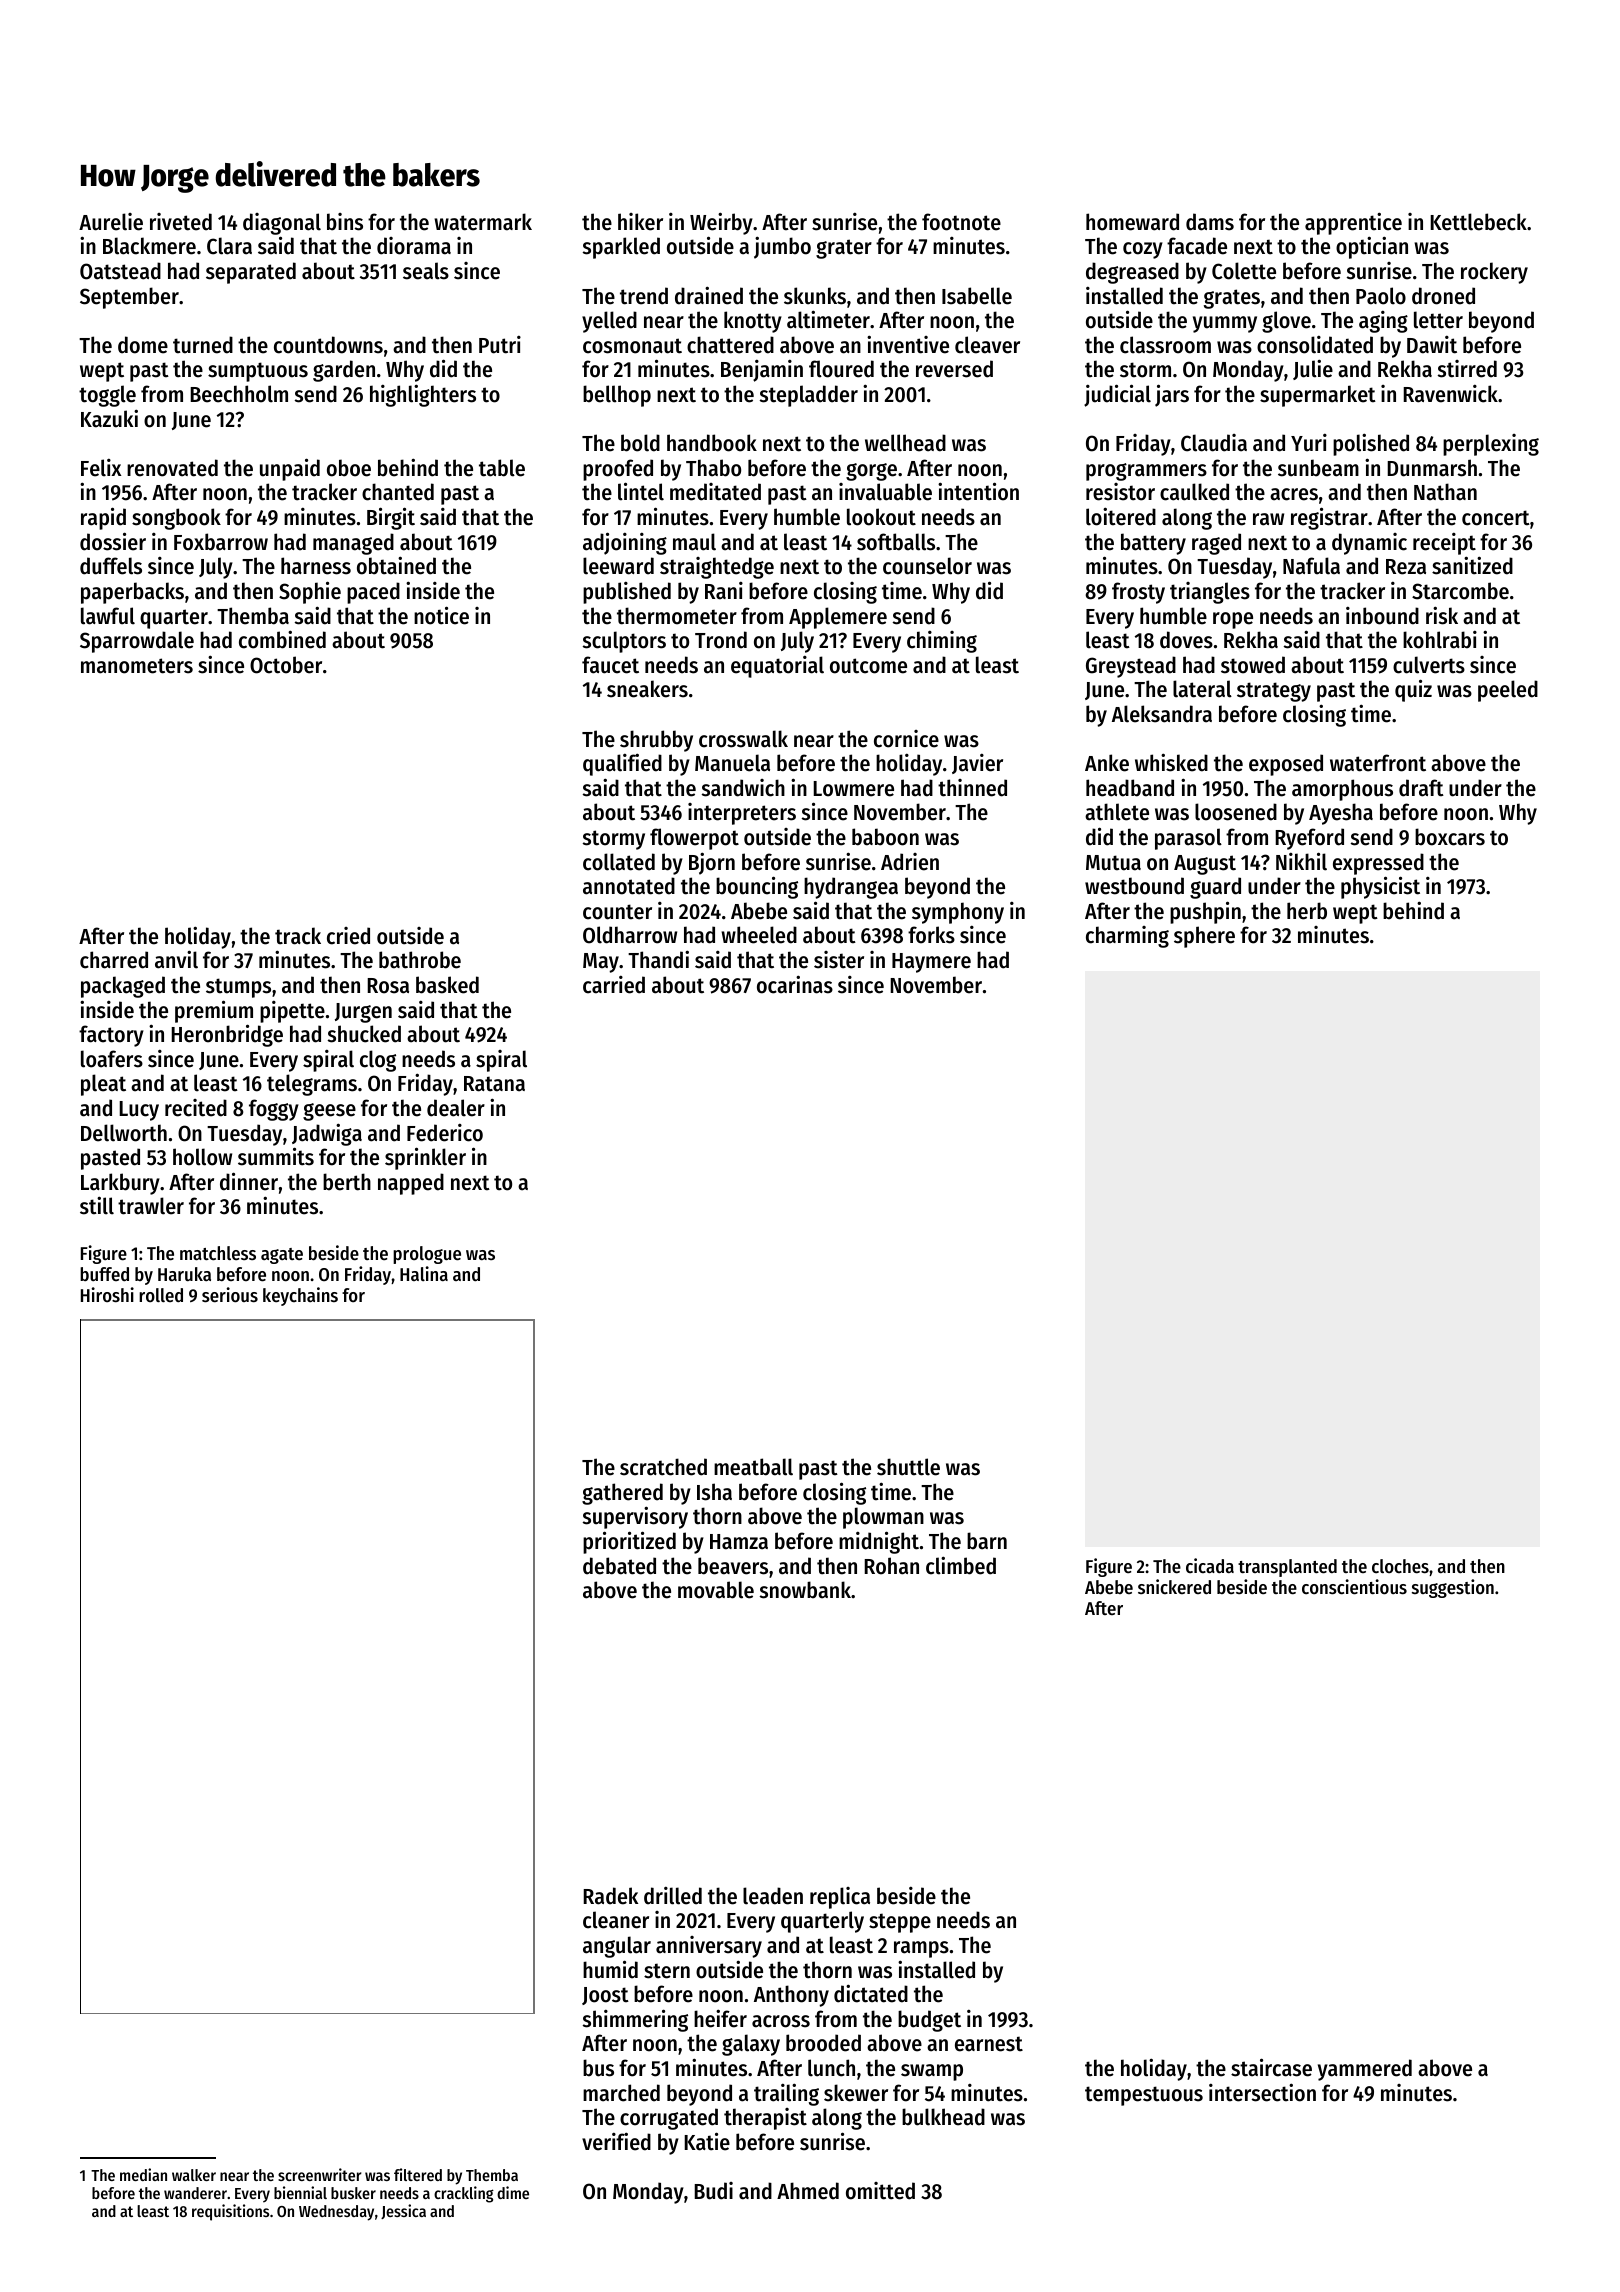  Describe the element at coordinates (1262, 2092) in the document. I see `intersection` at that location.
